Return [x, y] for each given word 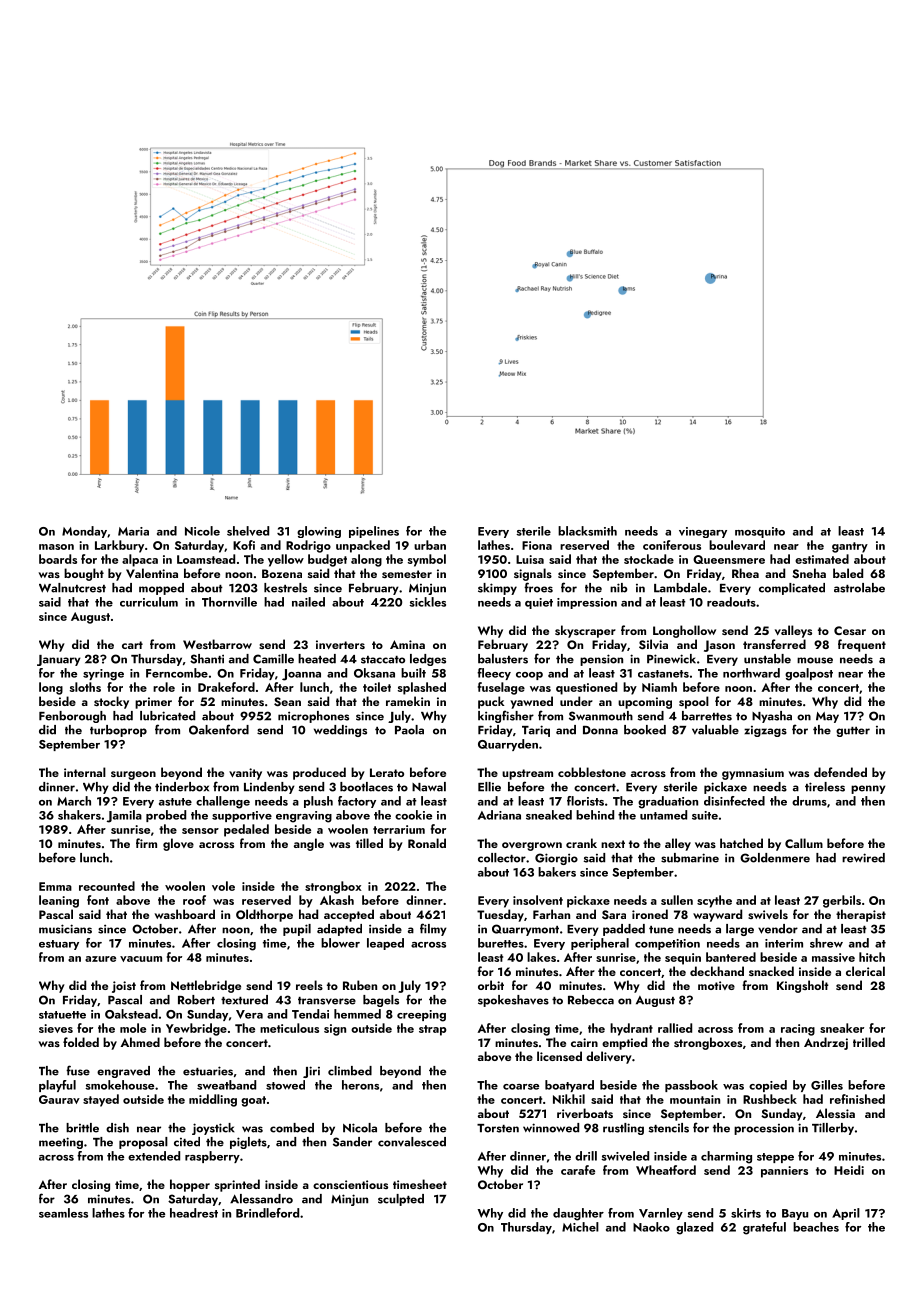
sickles [427, 602]
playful [57, 1086]
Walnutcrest [72, 588]
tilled [369, 843]
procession [764, 1129]
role [164, 687]
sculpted [401, 1200]
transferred [774, 644]
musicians [65, 929]
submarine [690, 858]
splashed [422, 688]
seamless [63, 1213]
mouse [815, 660]
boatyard [569, 1086]
